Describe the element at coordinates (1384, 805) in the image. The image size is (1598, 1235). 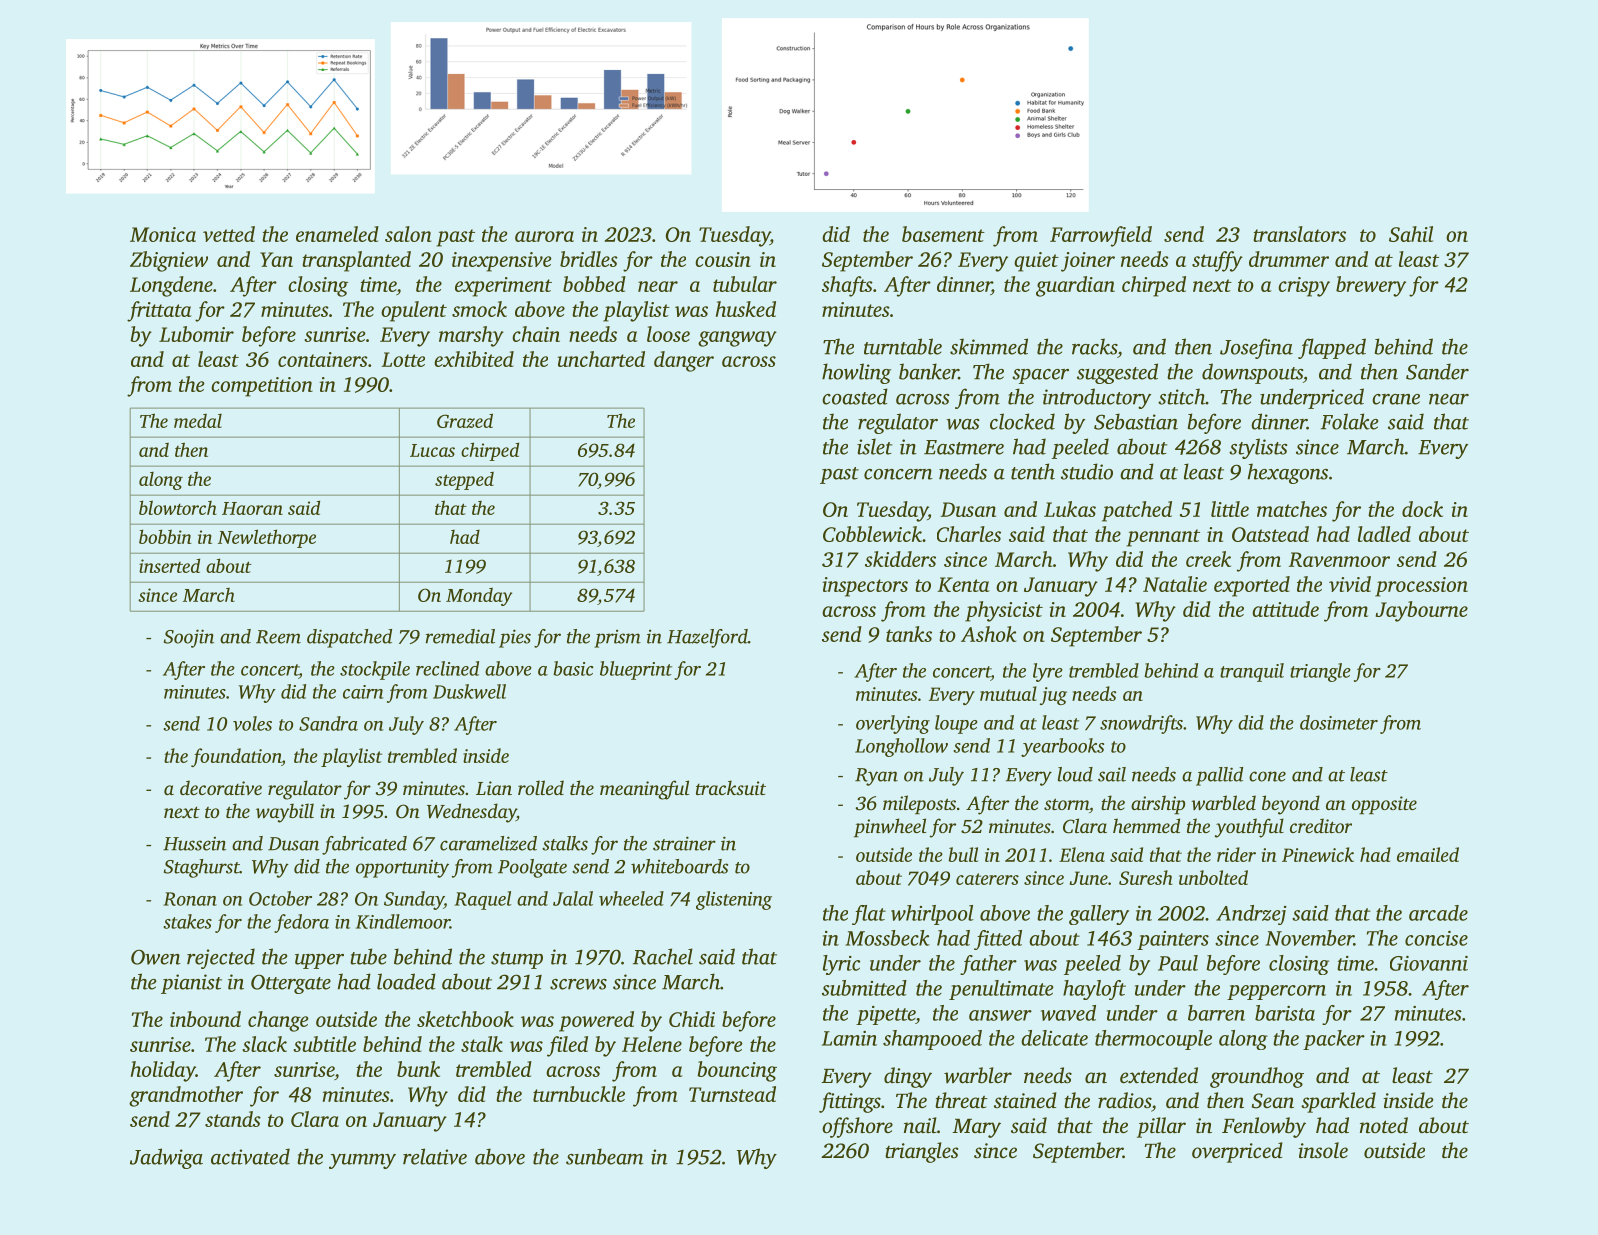
I see `opposite` at that location.
